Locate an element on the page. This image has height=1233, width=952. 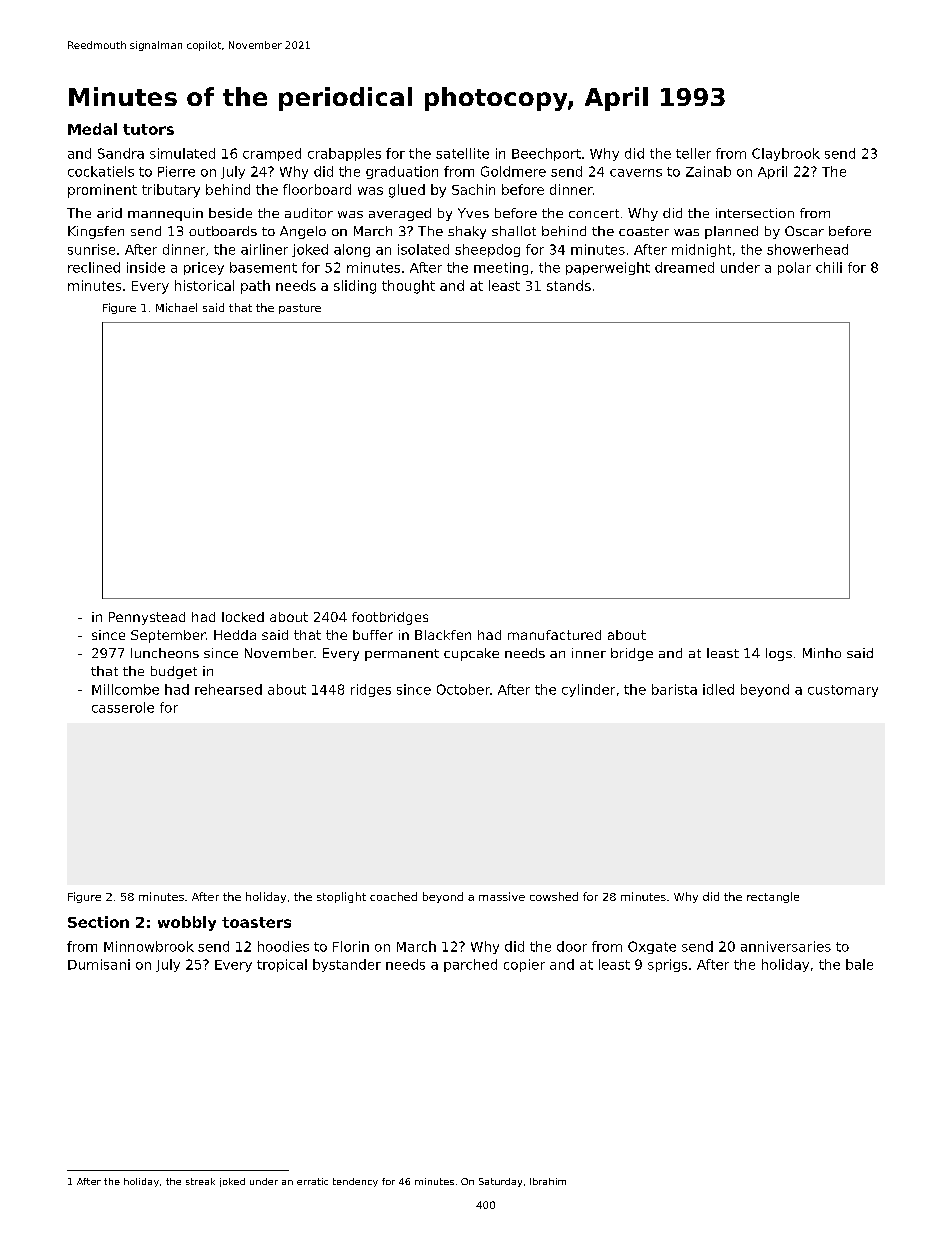
dreamed is located at coordinates (684, 267).
